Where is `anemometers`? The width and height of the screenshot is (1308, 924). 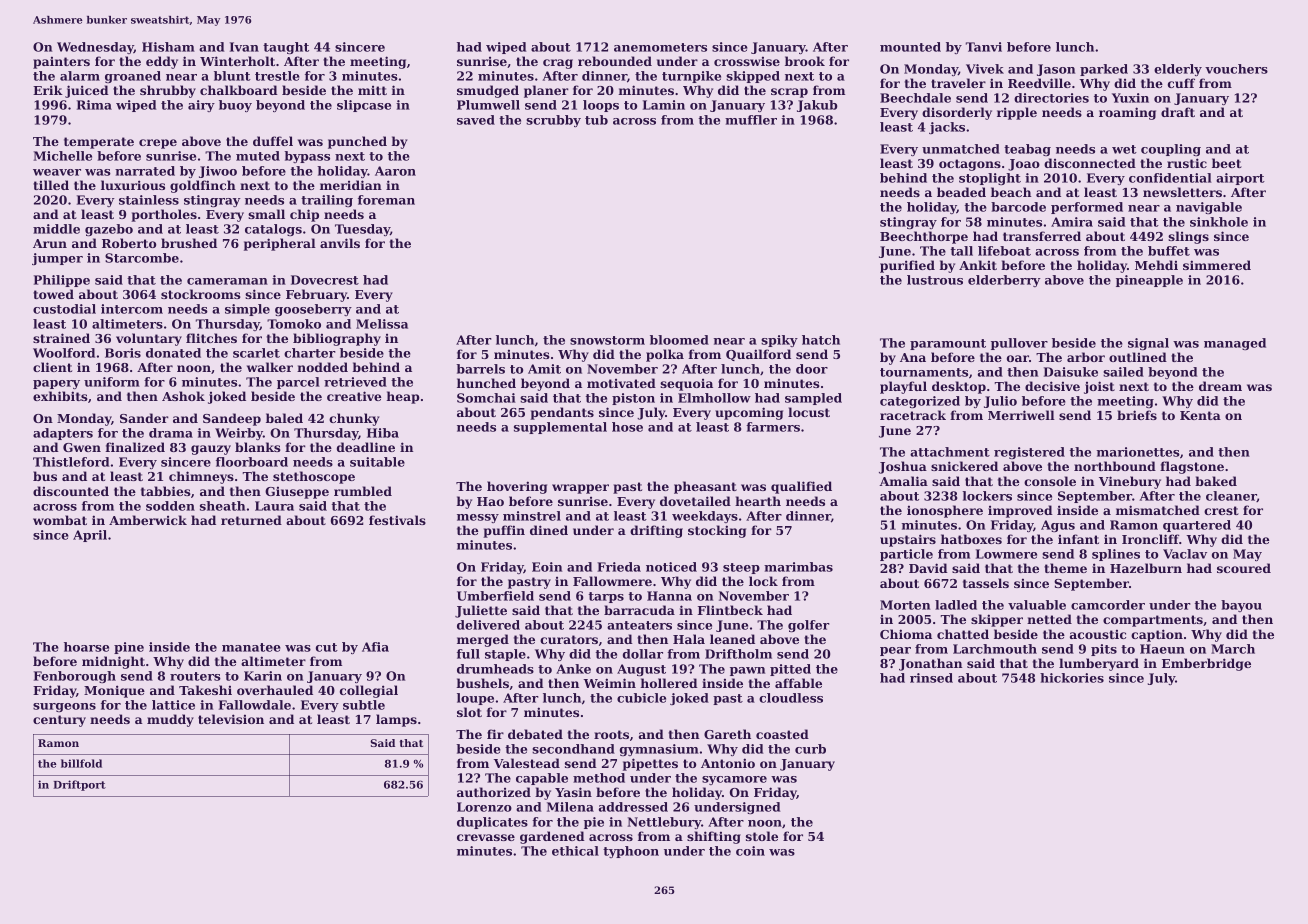 anemometers is located at coordinates (660, 47).
